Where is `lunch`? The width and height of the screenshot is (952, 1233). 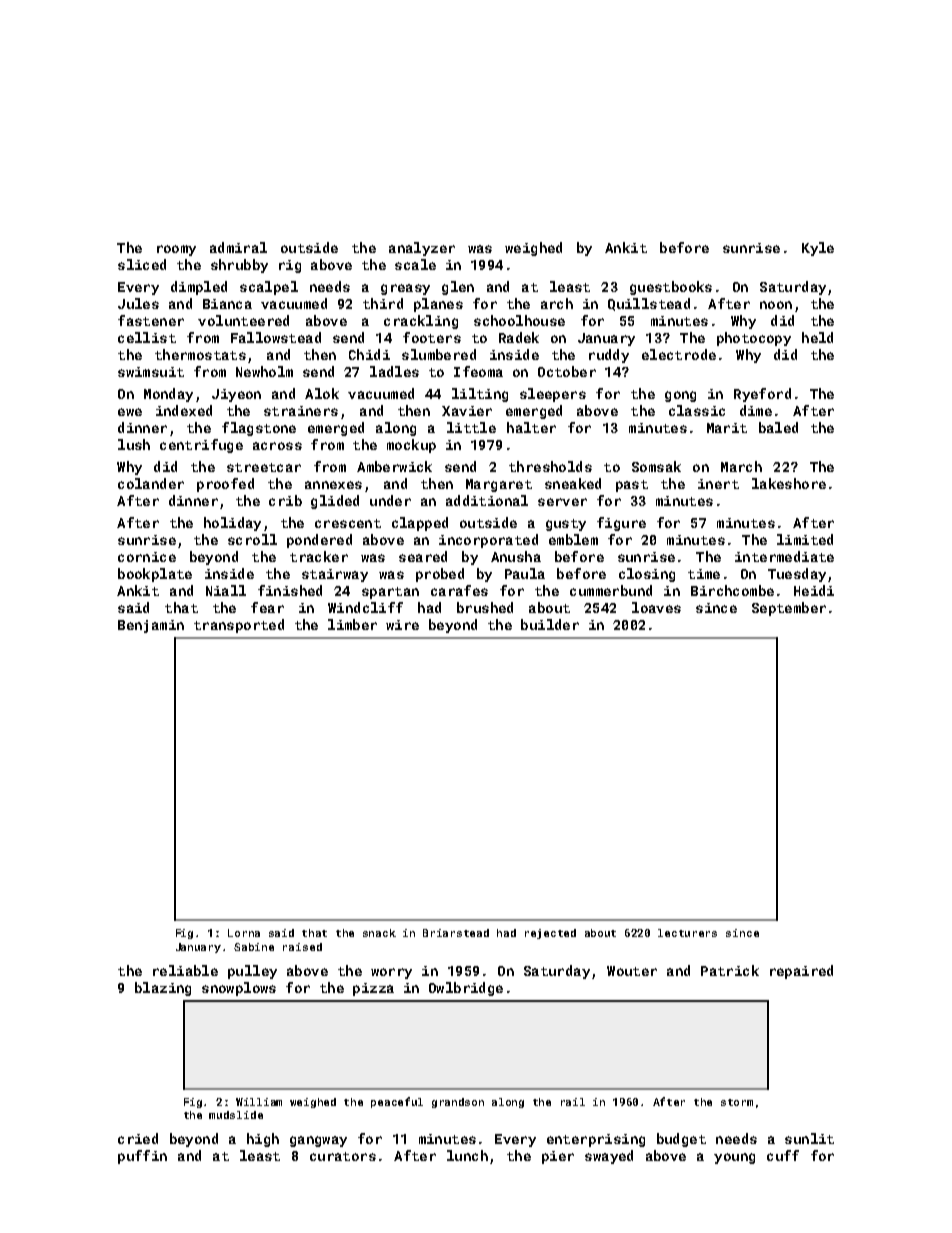
lunch is located at coordinates (467, 1155).
